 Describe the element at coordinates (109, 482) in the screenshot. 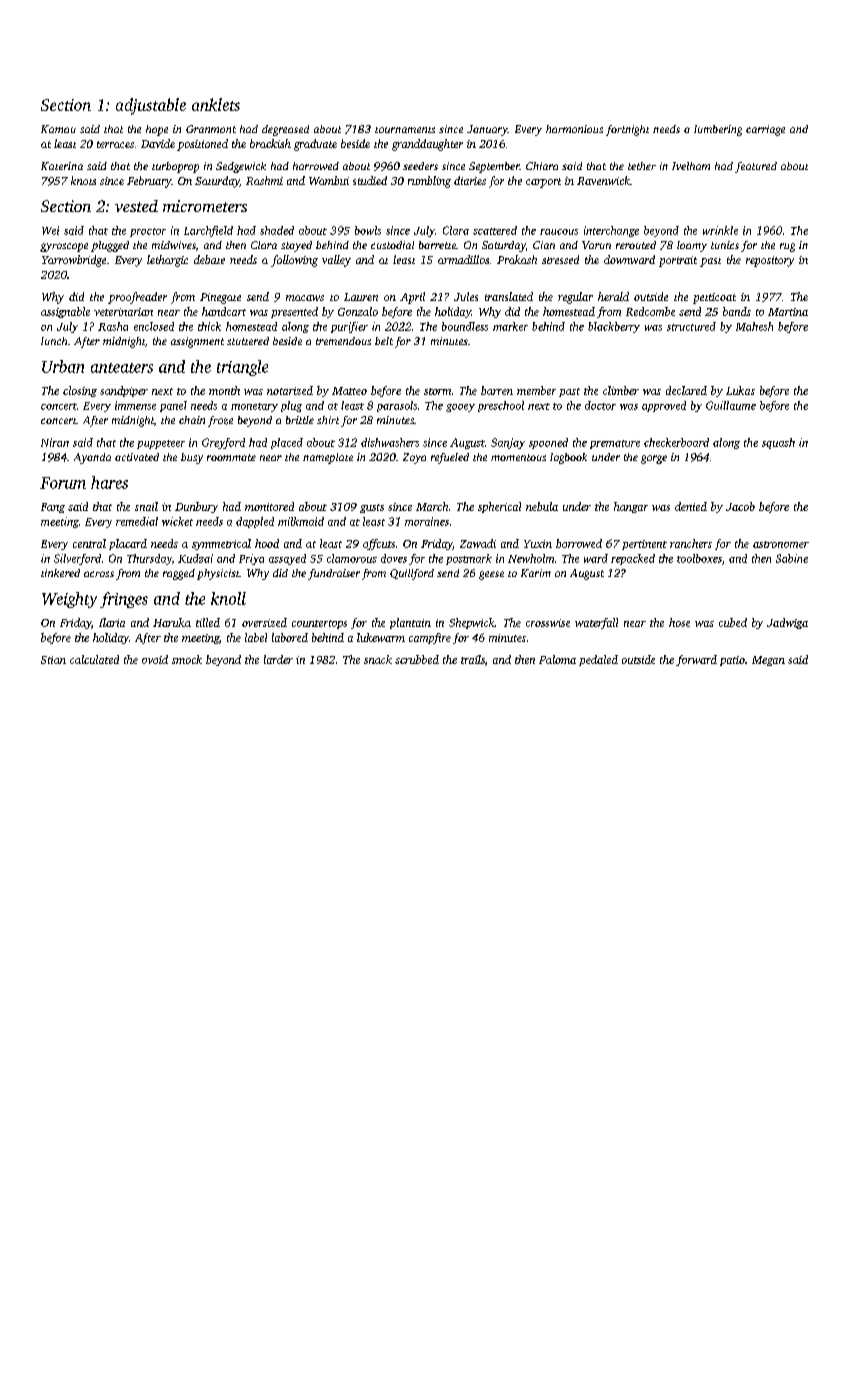

I see `hares` at that location.
